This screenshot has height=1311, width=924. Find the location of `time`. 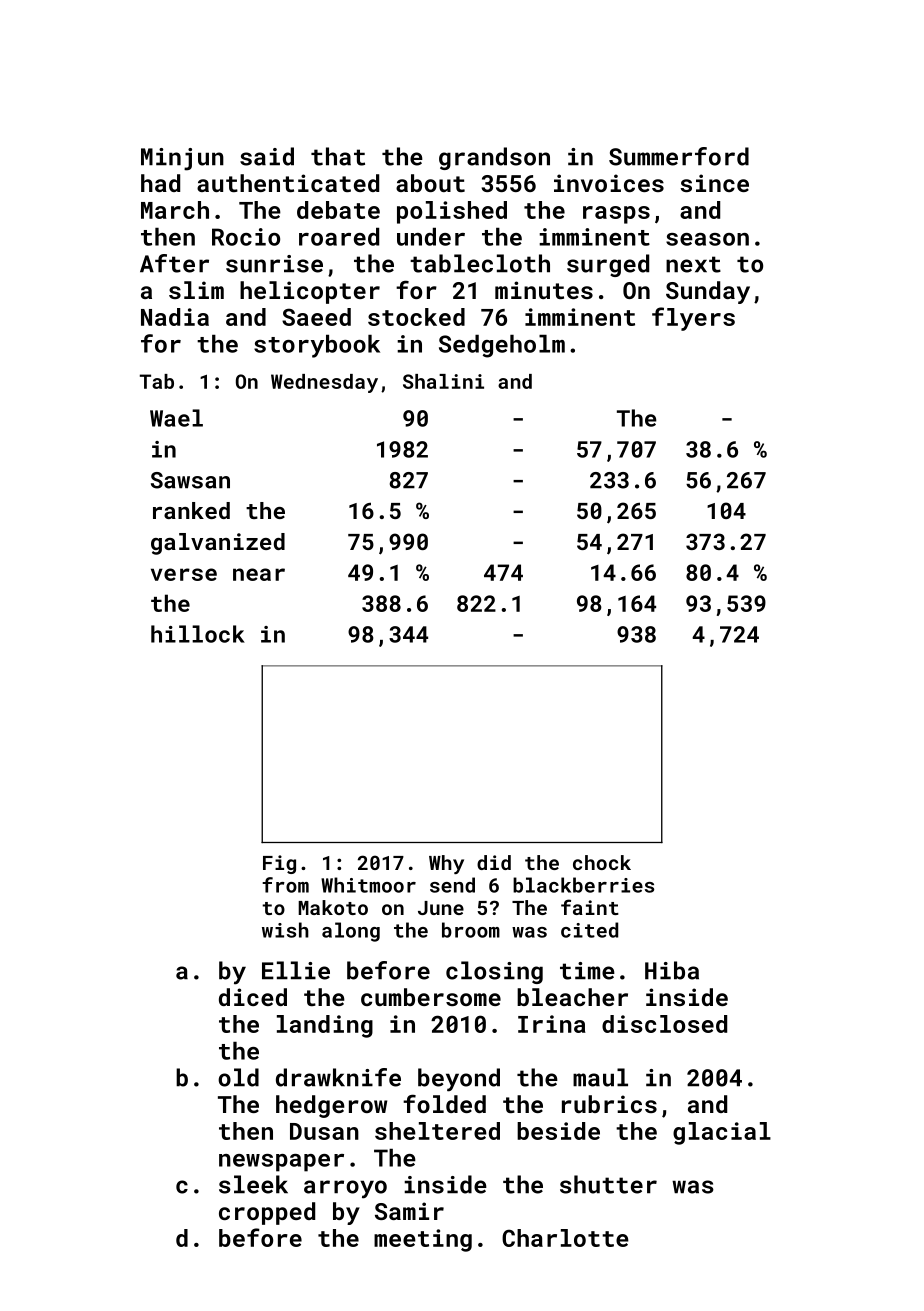

time is located at coordinates (587, 971).
